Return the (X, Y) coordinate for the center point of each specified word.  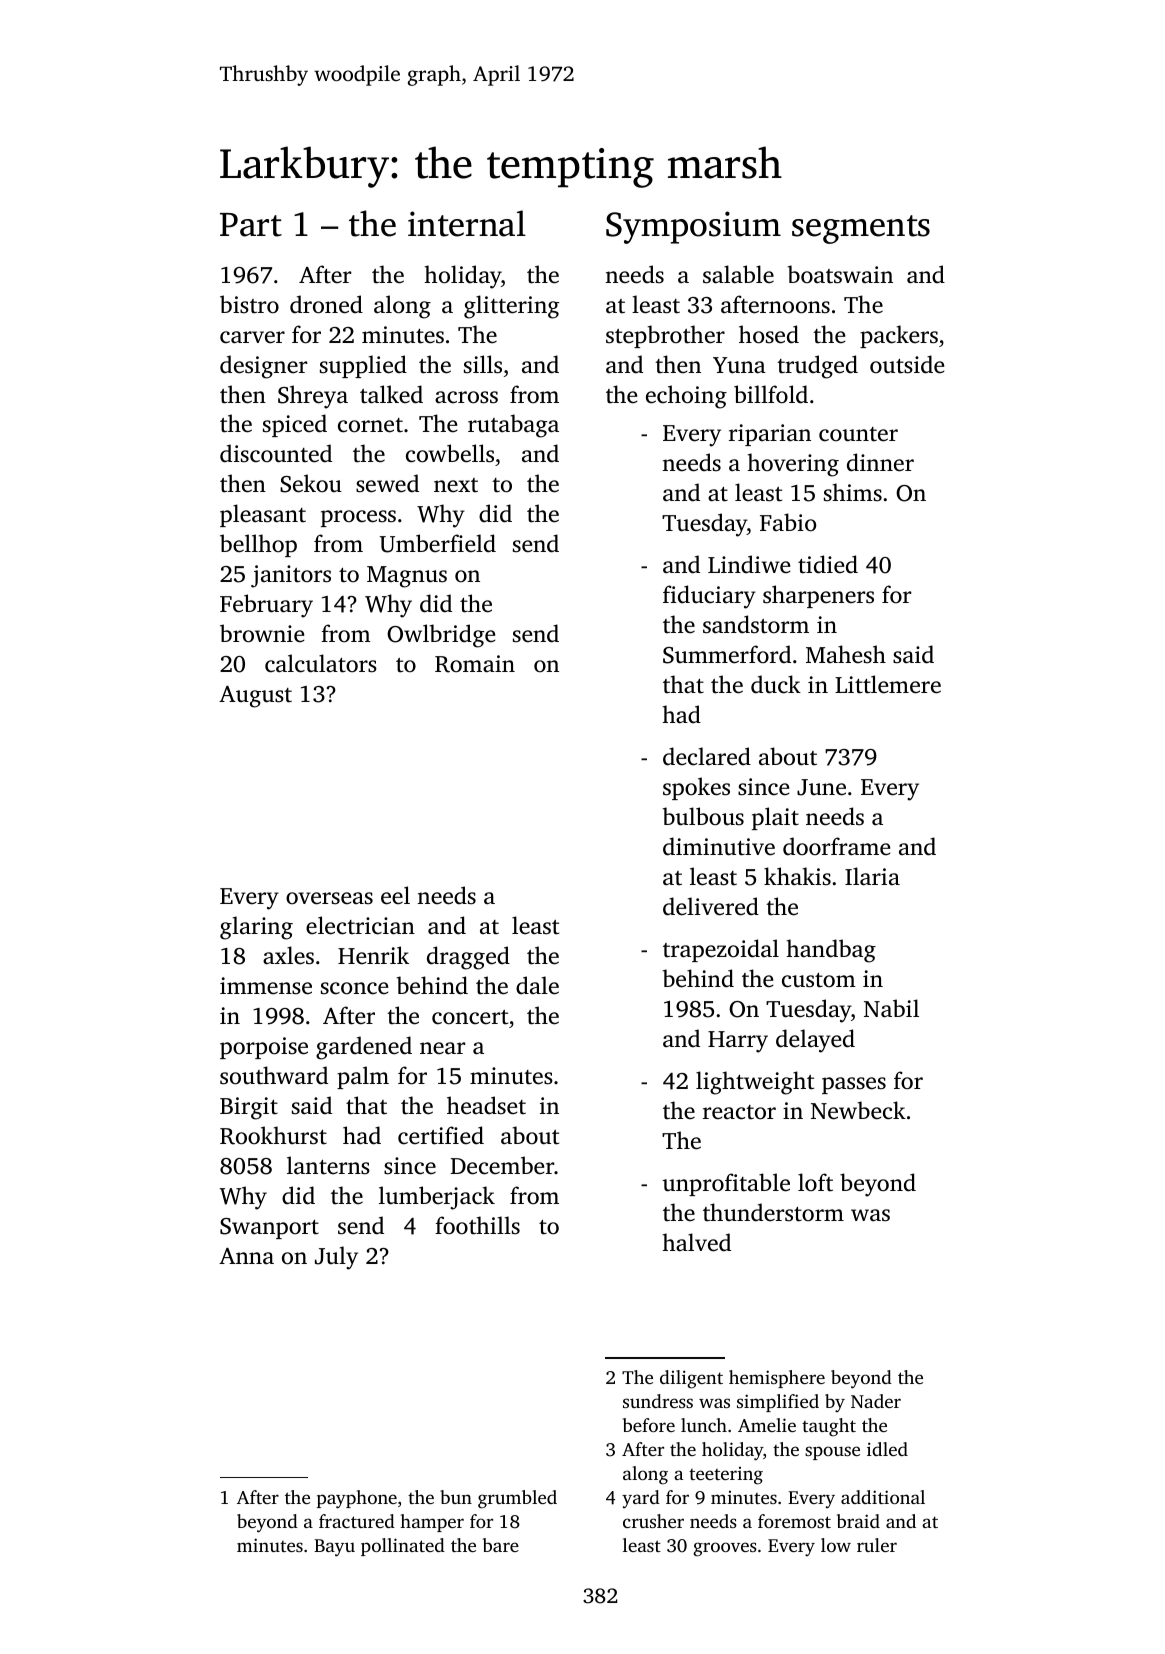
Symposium (693, 227)
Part (251, 225)
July (336, 1258)
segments (861, 229)
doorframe (836, 846)
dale (537, 985)
